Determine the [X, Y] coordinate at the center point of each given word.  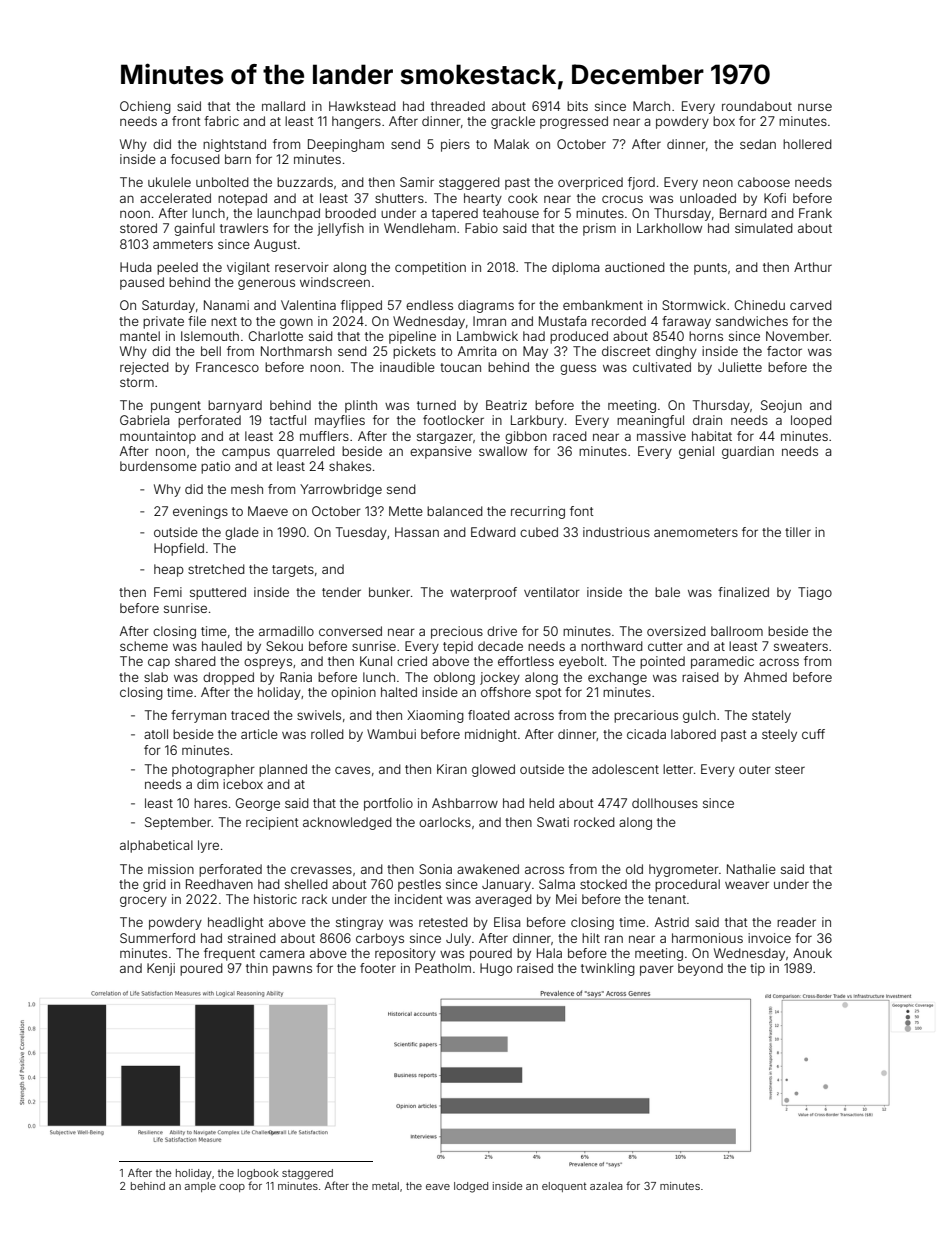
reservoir [302, 267]
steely [779, 735]
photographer [213, 770]
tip [757, 969]
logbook [258, 1174]
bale [667, 592]
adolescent [625, 769]
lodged [471, 1187]
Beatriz [506, 405]
